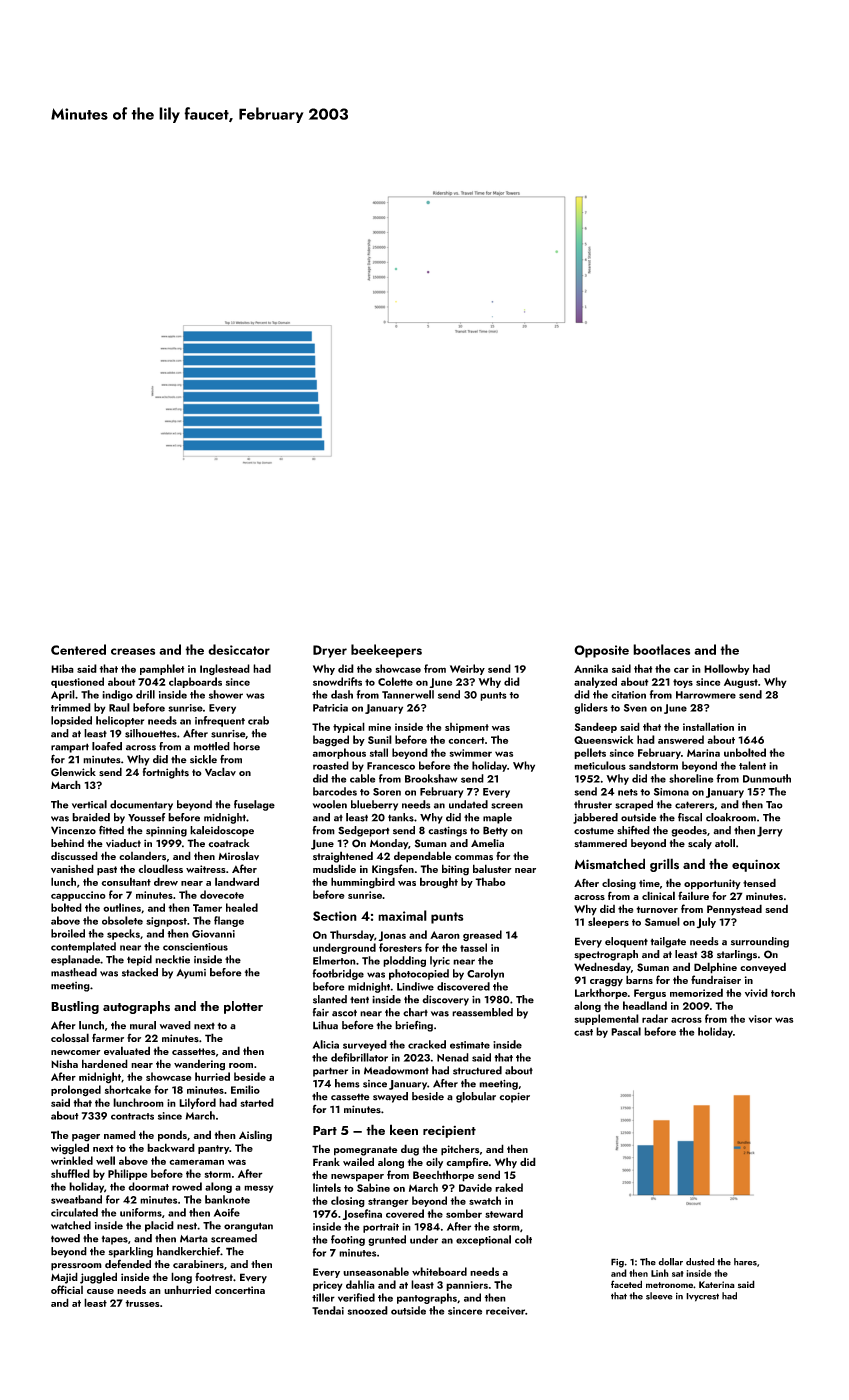  Describe the element at coordinates (142, 1303) in the page. I see `trusses` at that location.
